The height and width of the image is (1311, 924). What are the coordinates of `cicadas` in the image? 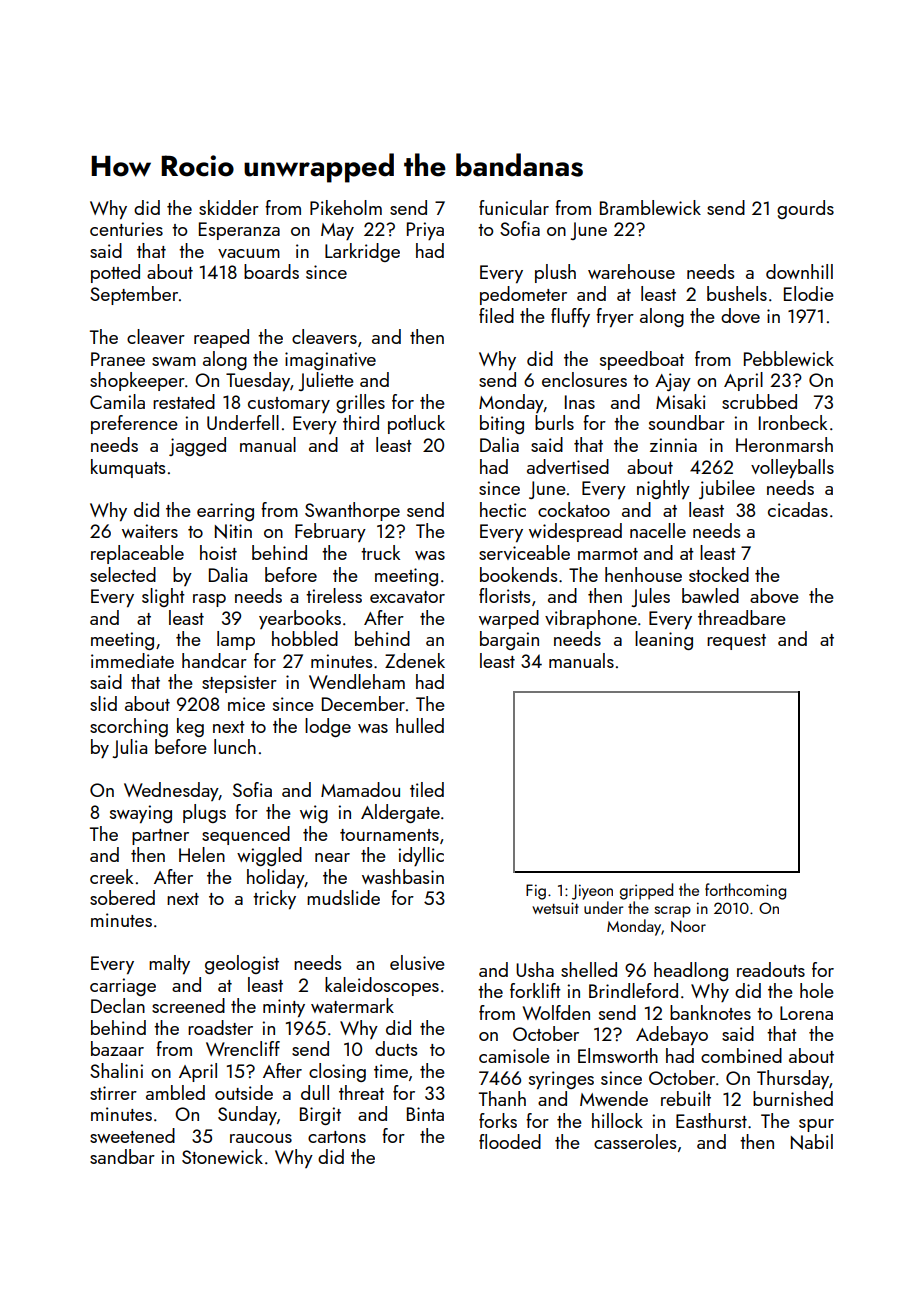 It's located at (798, 509).
